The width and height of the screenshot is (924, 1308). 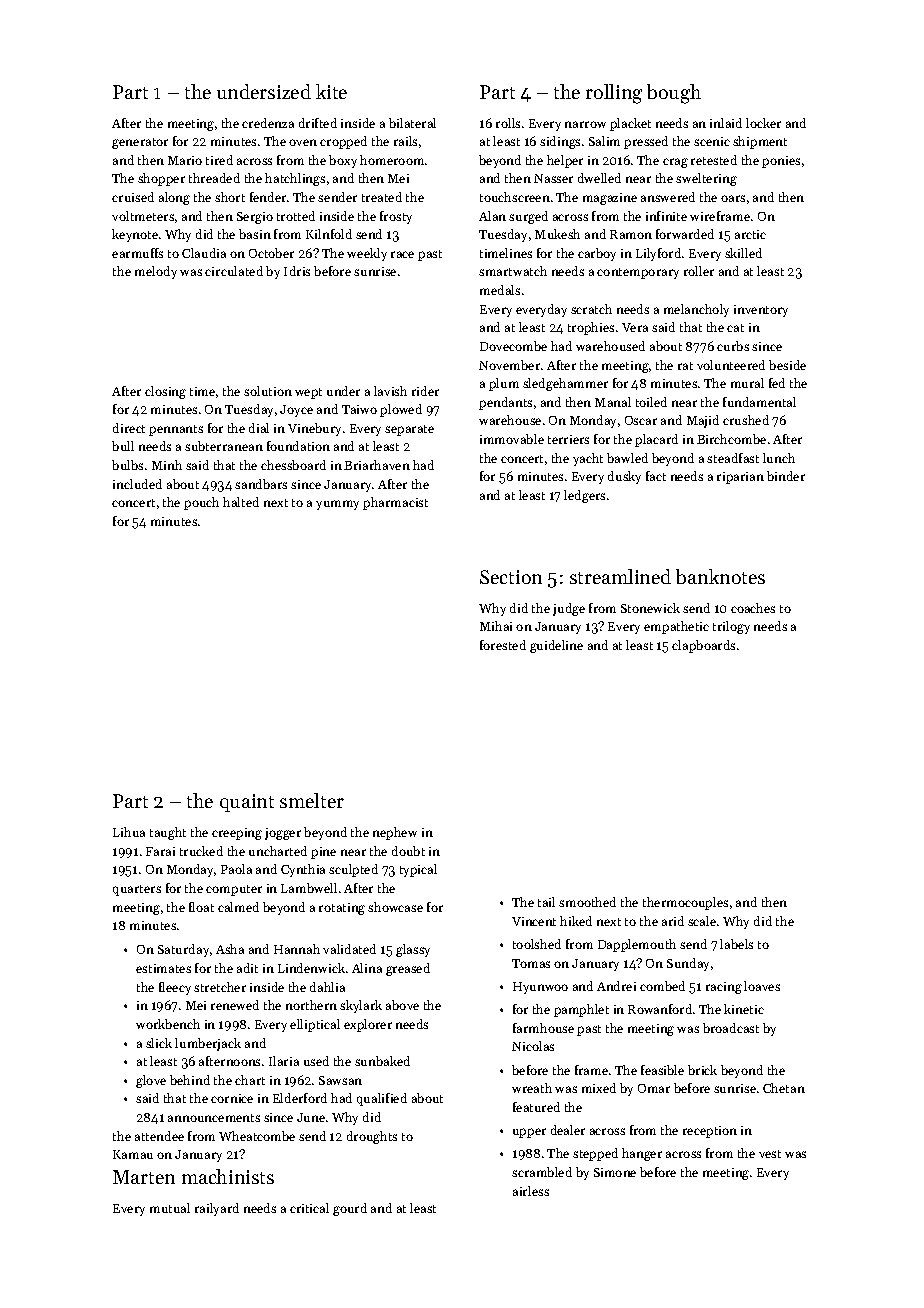 What do you see at coordinates (735, 328) in the screenshot?
I see `cat` at bounding box center [735, 328].
